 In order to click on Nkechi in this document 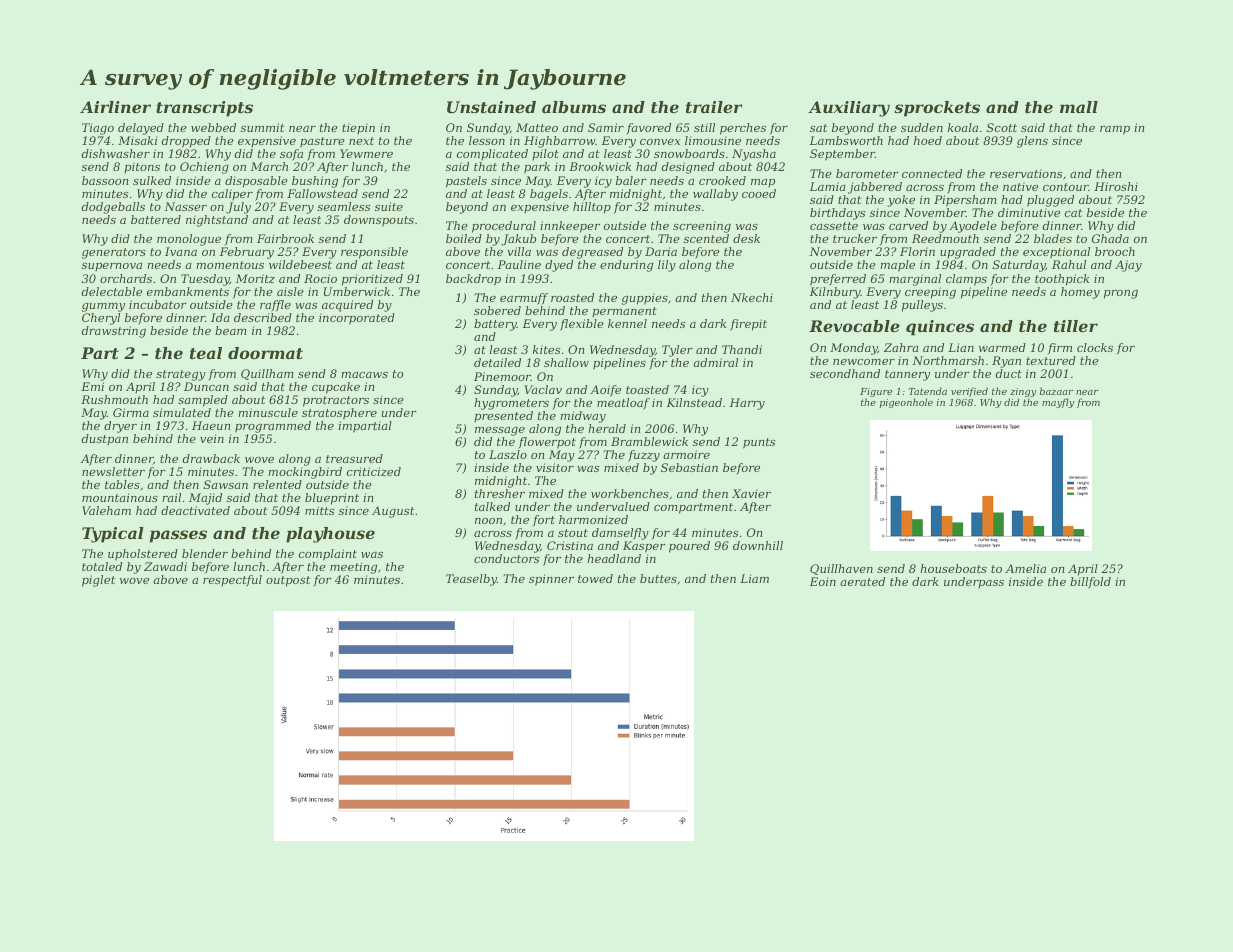, I will do `click(752, 297)`.
